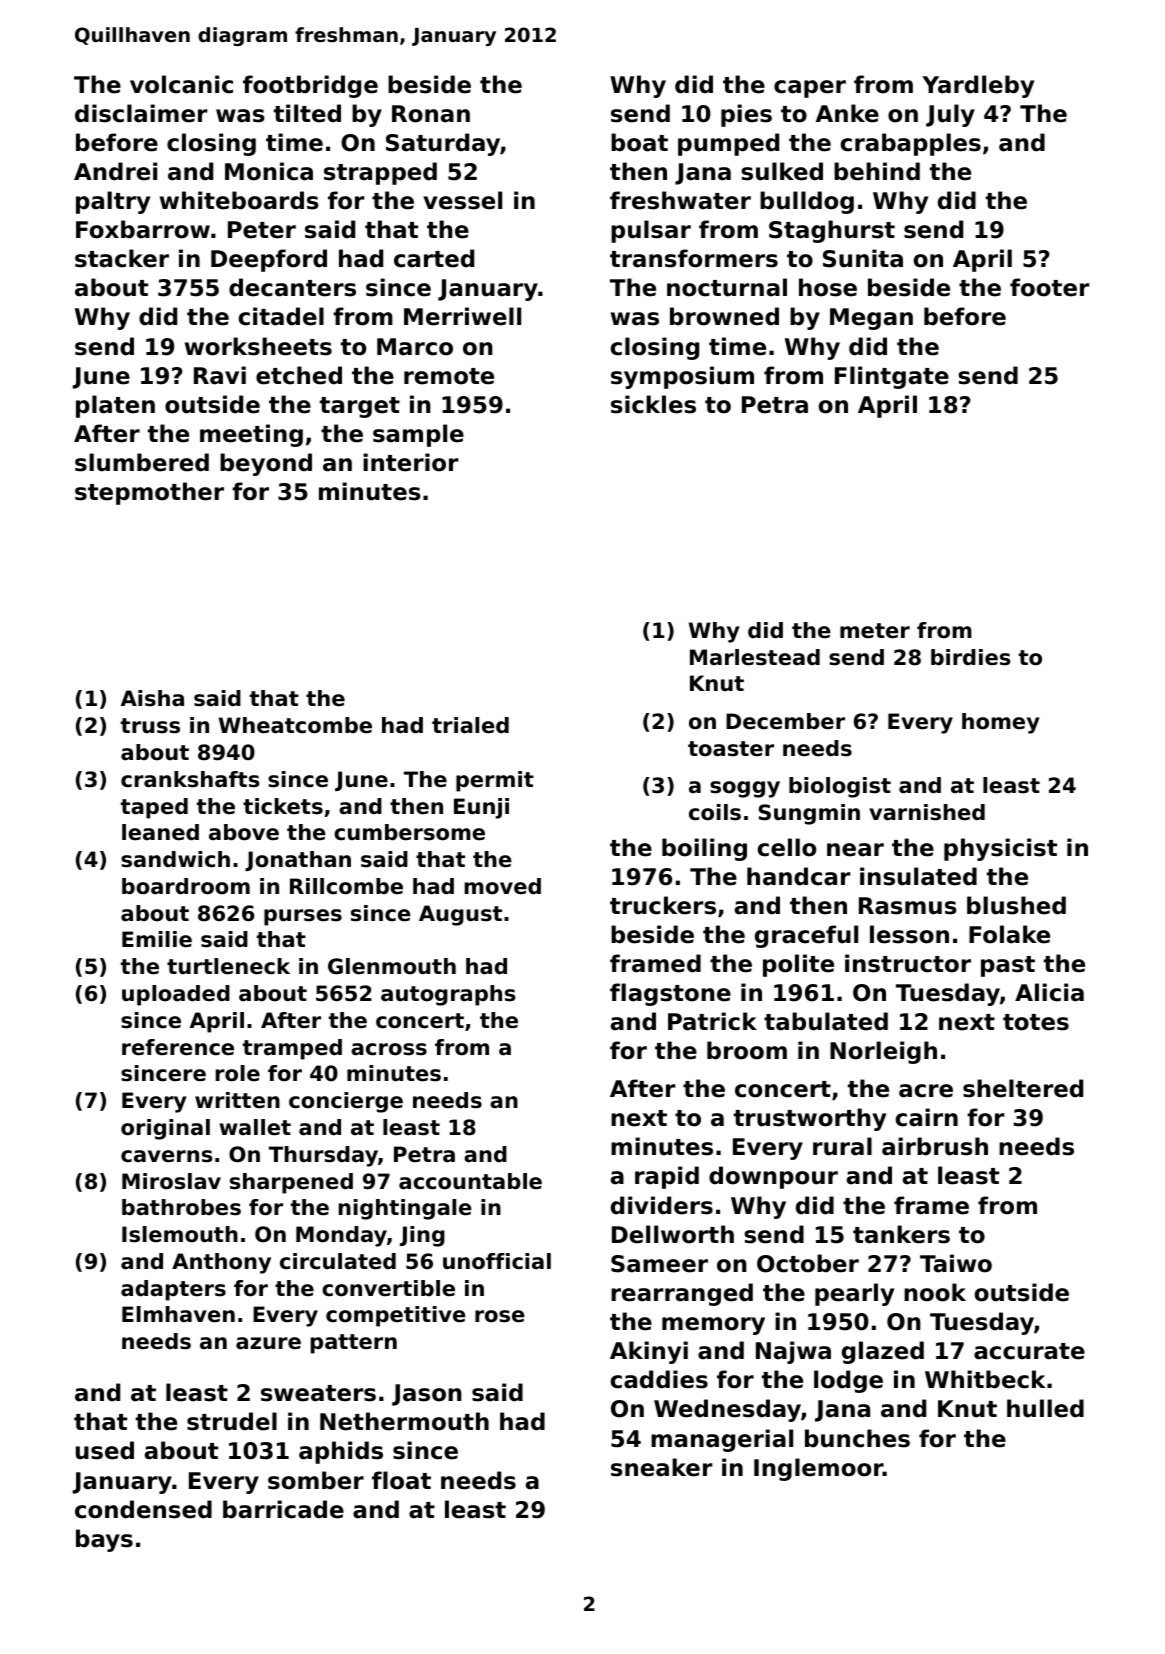 This screenshot has height=1654, width=1165. Describe the element at coordinates (1001, 723) in the screenshot. I see `homey` at that location.
